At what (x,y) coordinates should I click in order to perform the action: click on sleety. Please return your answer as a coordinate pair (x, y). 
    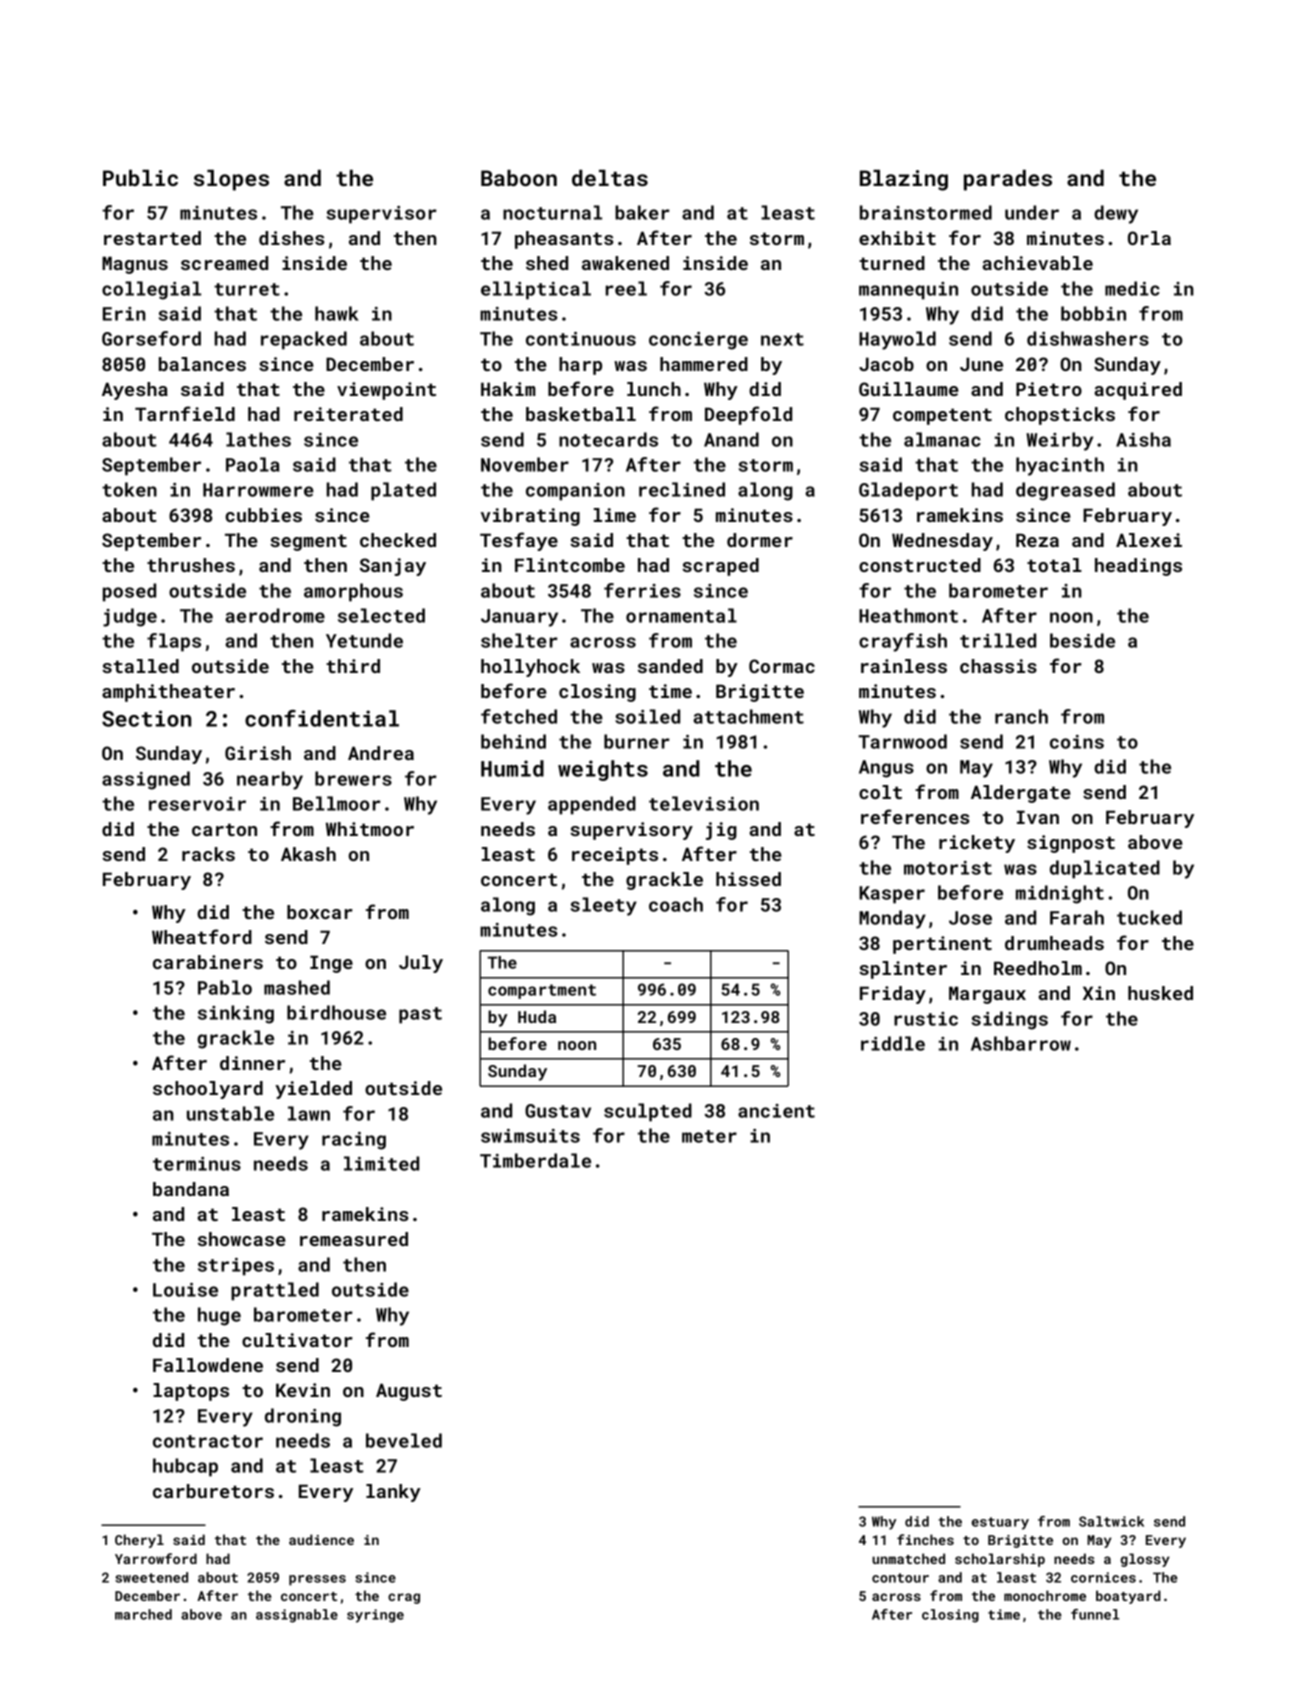
    Looking at the image, I should click on (604, 906).
